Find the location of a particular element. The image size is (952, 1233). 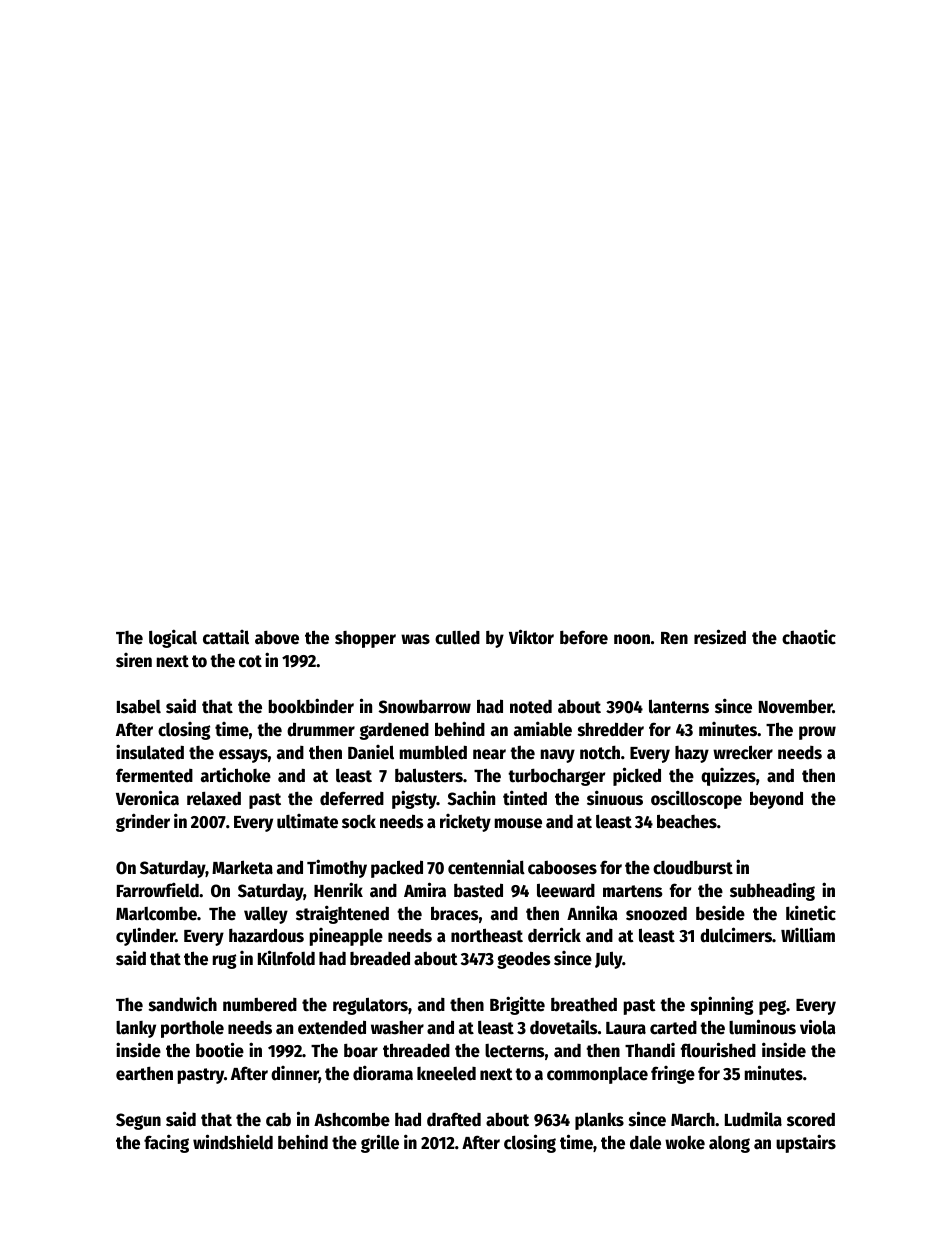

William is located at coordinates (808, 935).
